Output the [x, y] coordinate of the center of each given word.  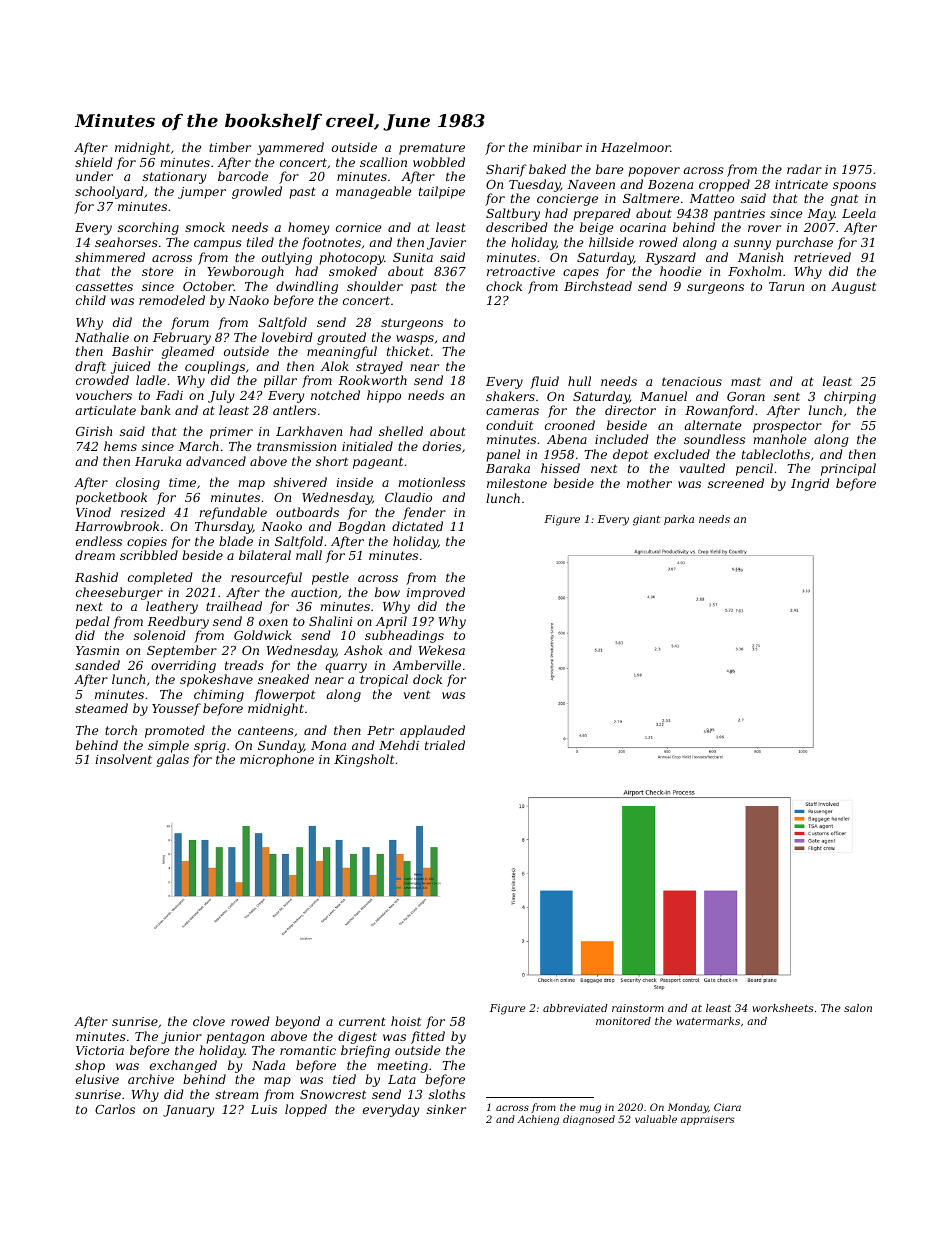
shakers [510, 396]
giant [646, 520]
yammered [290, 148]
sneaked [283, 679]
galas [173, 760]
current [362, 1021]
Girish [94, 431]
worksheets [782, 1008]
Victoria [100, 1050]
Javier [446, 244]
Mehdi [399, 745]
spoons [854, 187]
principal [848, 469]
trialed [445, 745]
